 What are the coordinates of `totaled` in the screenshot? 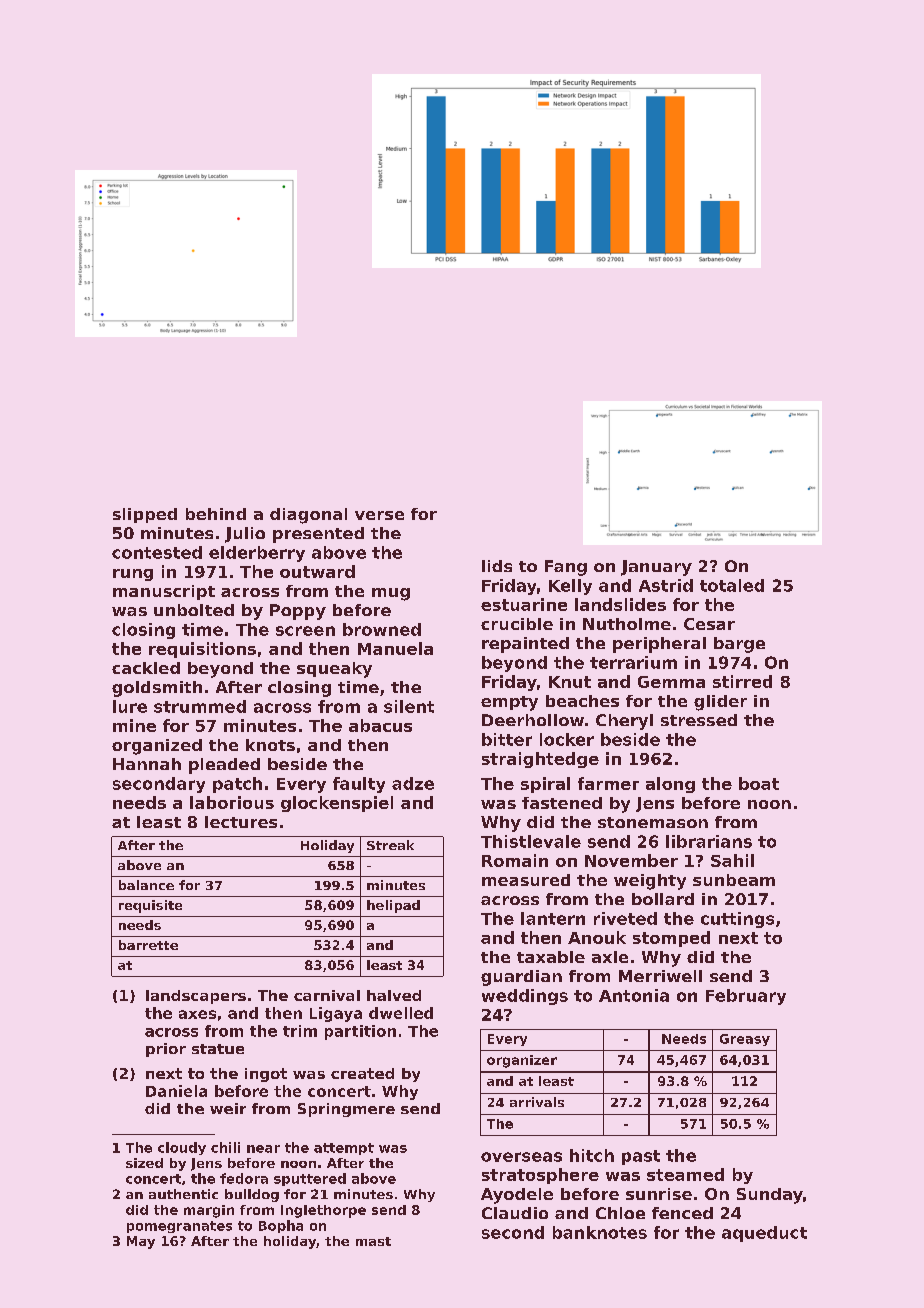 It's located at (732, 585).
